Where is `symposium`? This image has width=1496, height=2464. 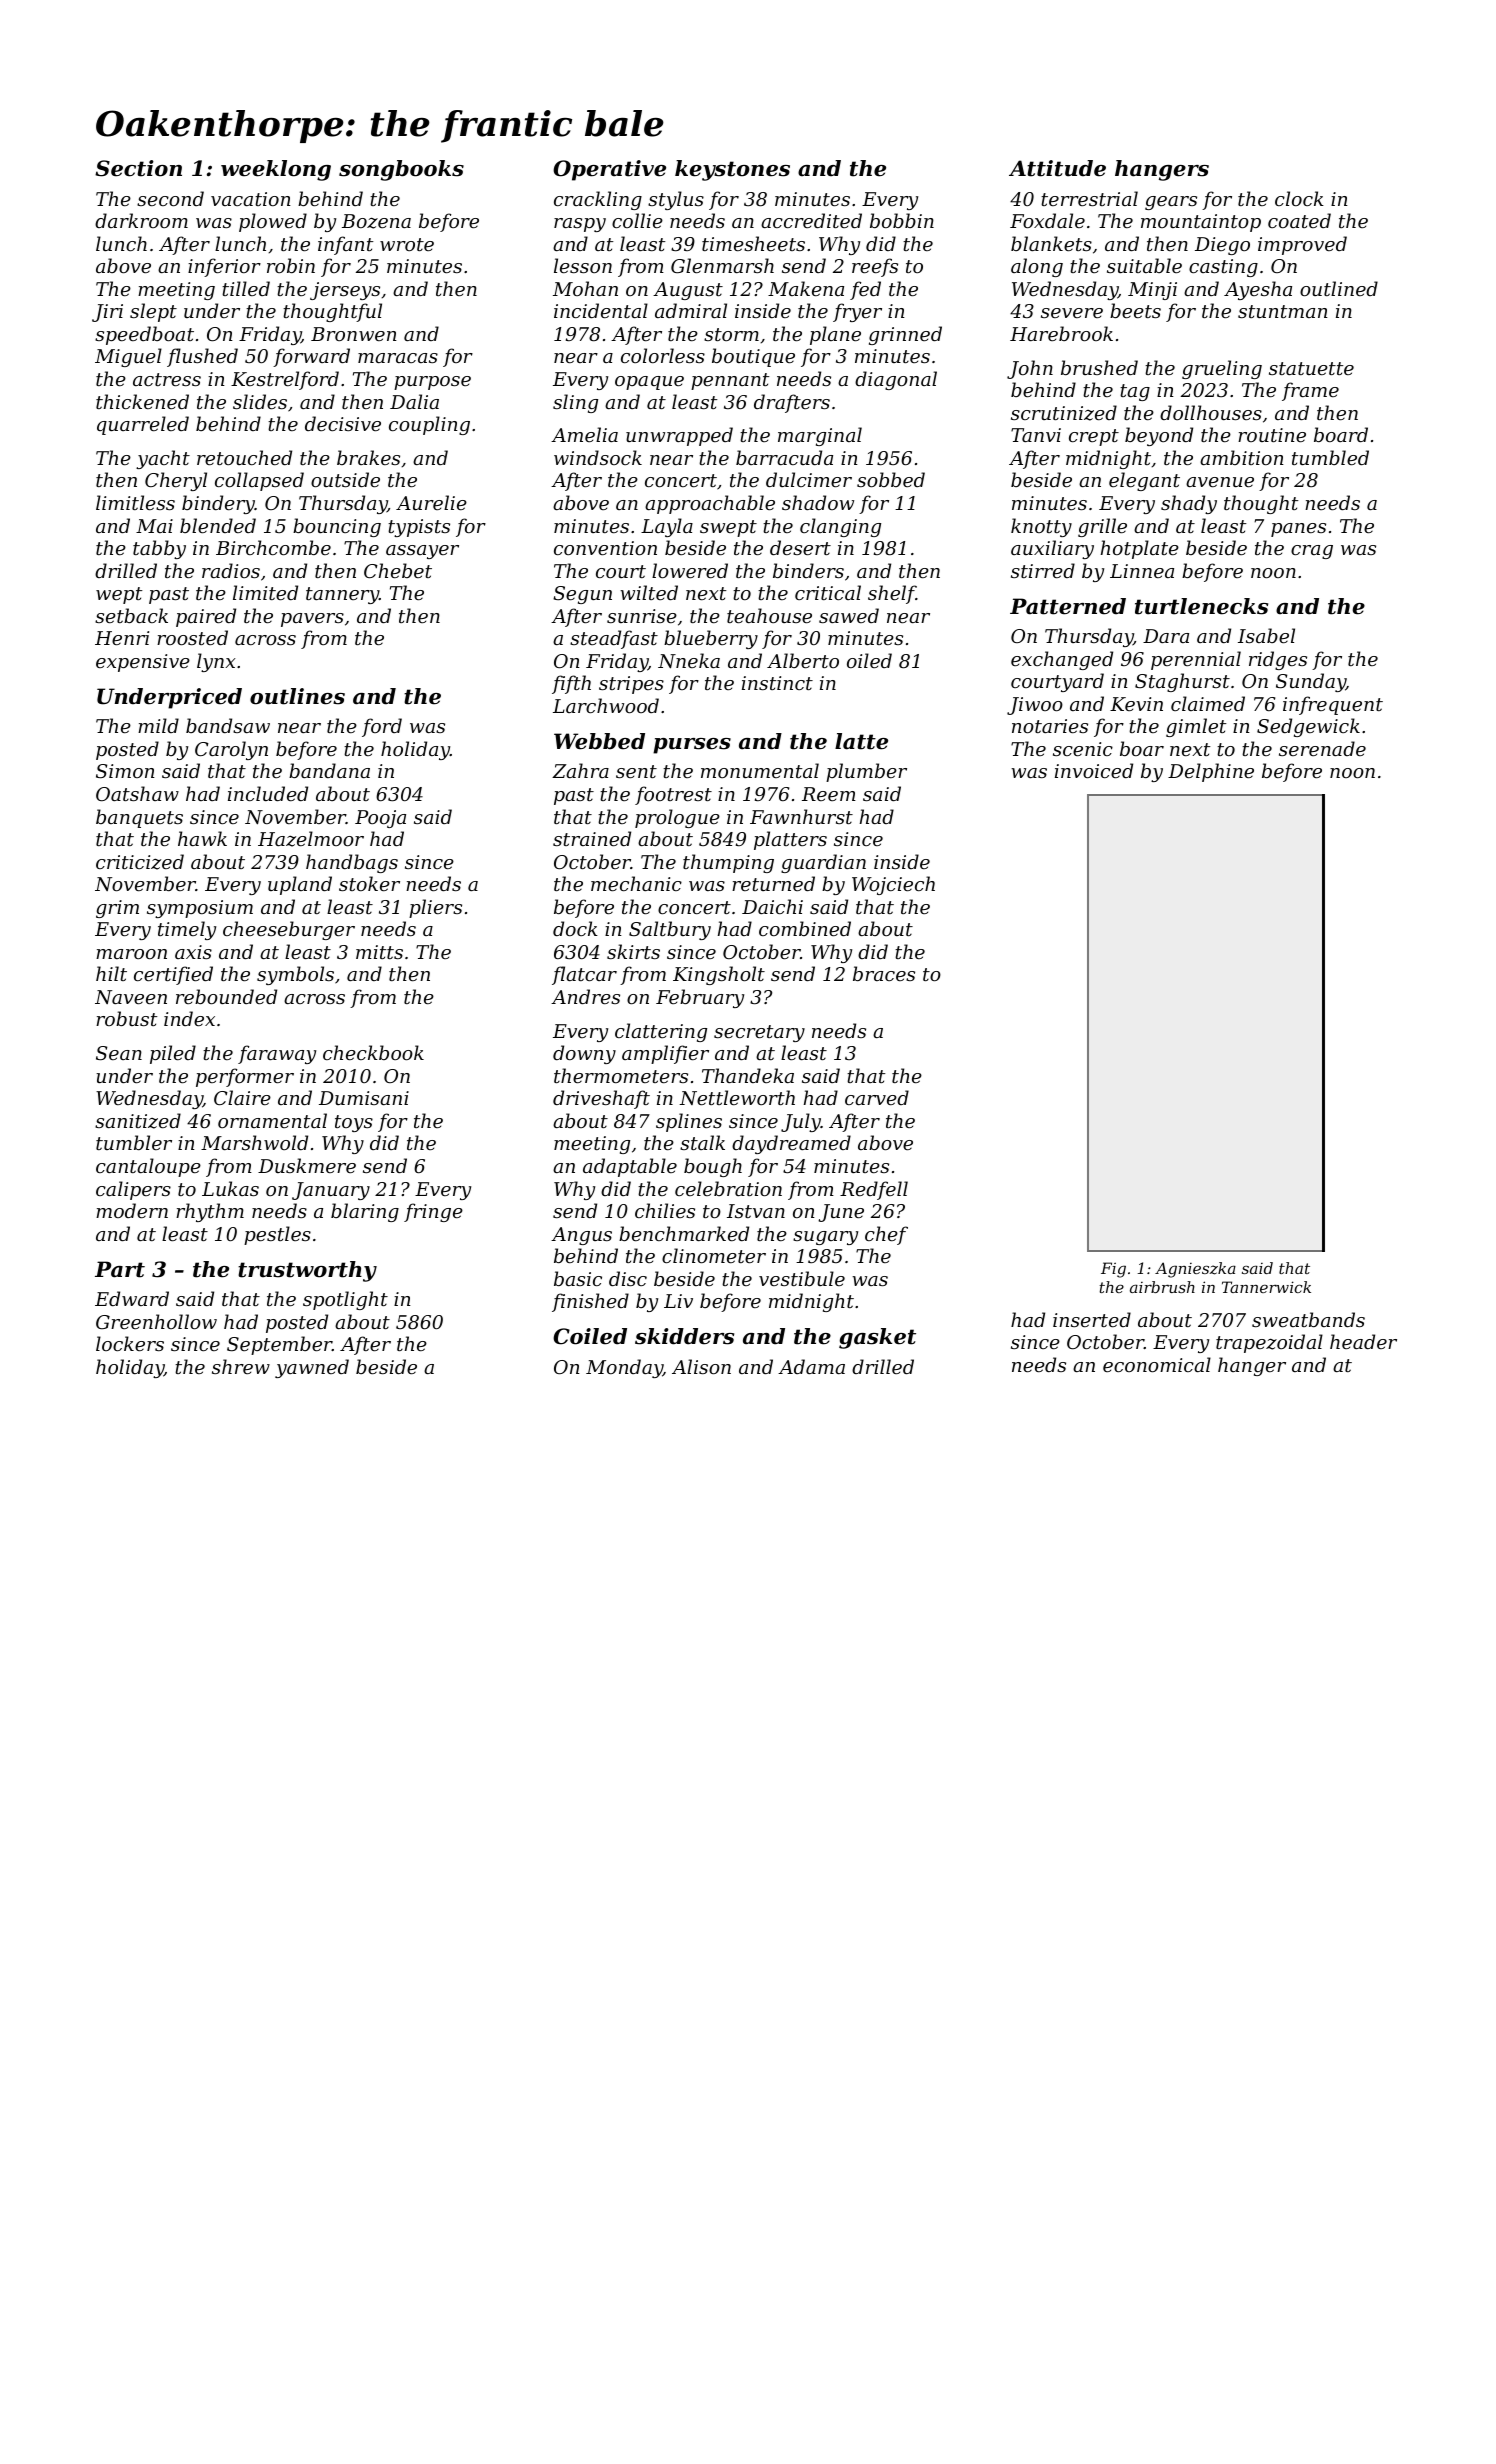 symposium is located at coordinates (200, 909).
